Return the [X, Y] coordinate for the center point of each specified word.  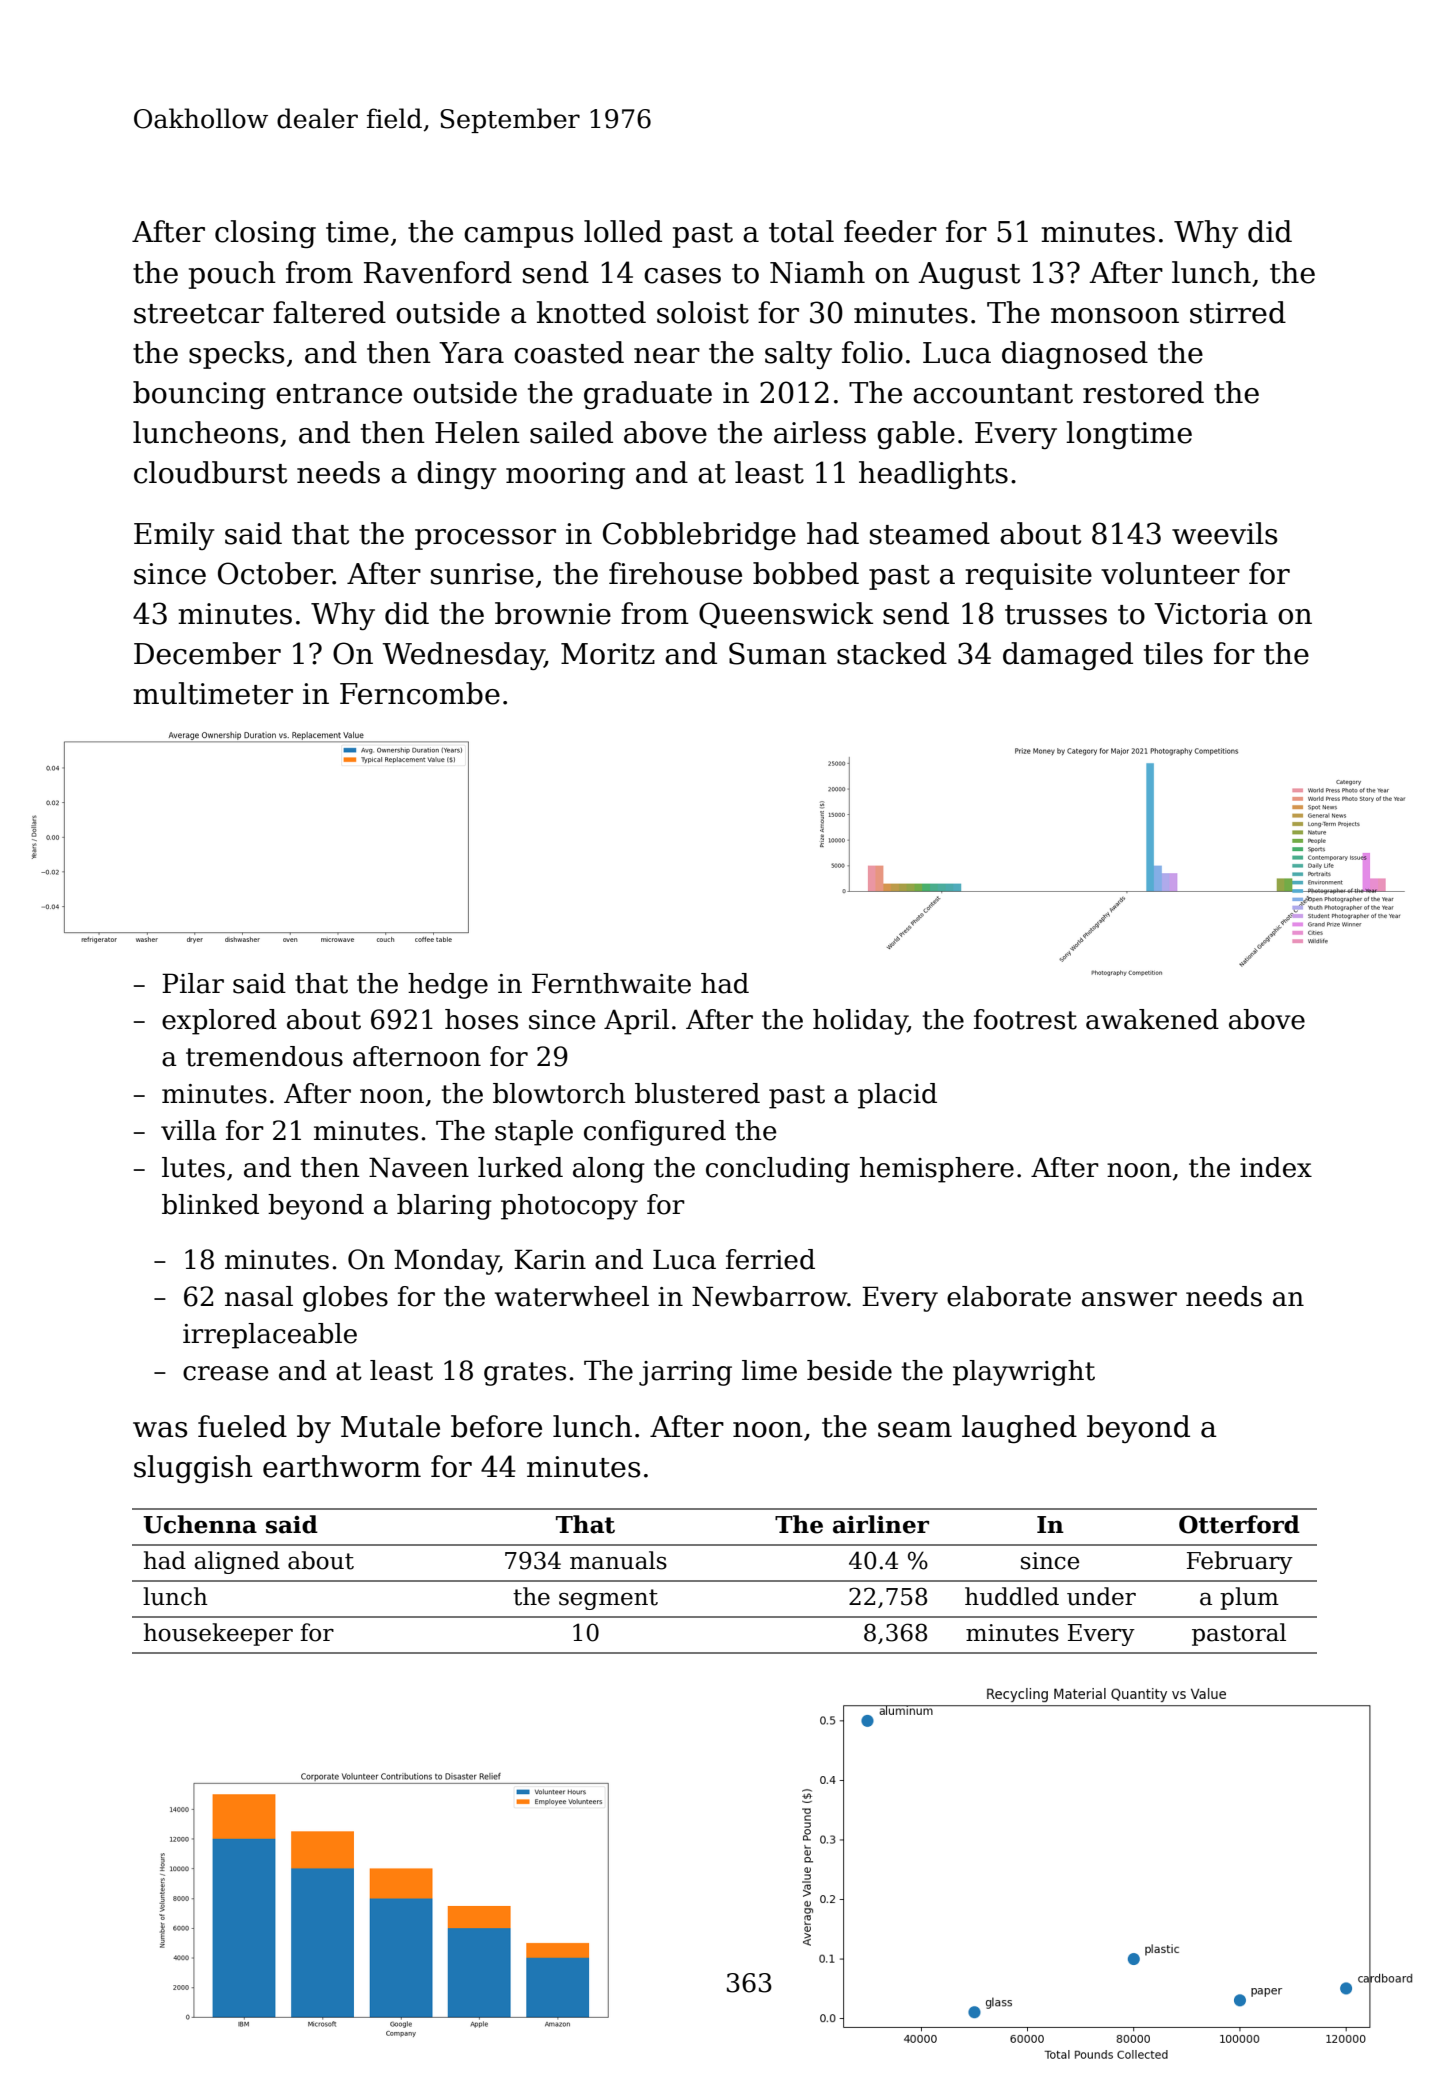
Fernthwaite [611, 983]
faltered [329, 312]
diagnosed [1075, 355]
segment [608, 1599]
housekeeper [218, 1634]
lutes [193, 1167]
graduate [648, 395]
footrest [1025, 1019]
